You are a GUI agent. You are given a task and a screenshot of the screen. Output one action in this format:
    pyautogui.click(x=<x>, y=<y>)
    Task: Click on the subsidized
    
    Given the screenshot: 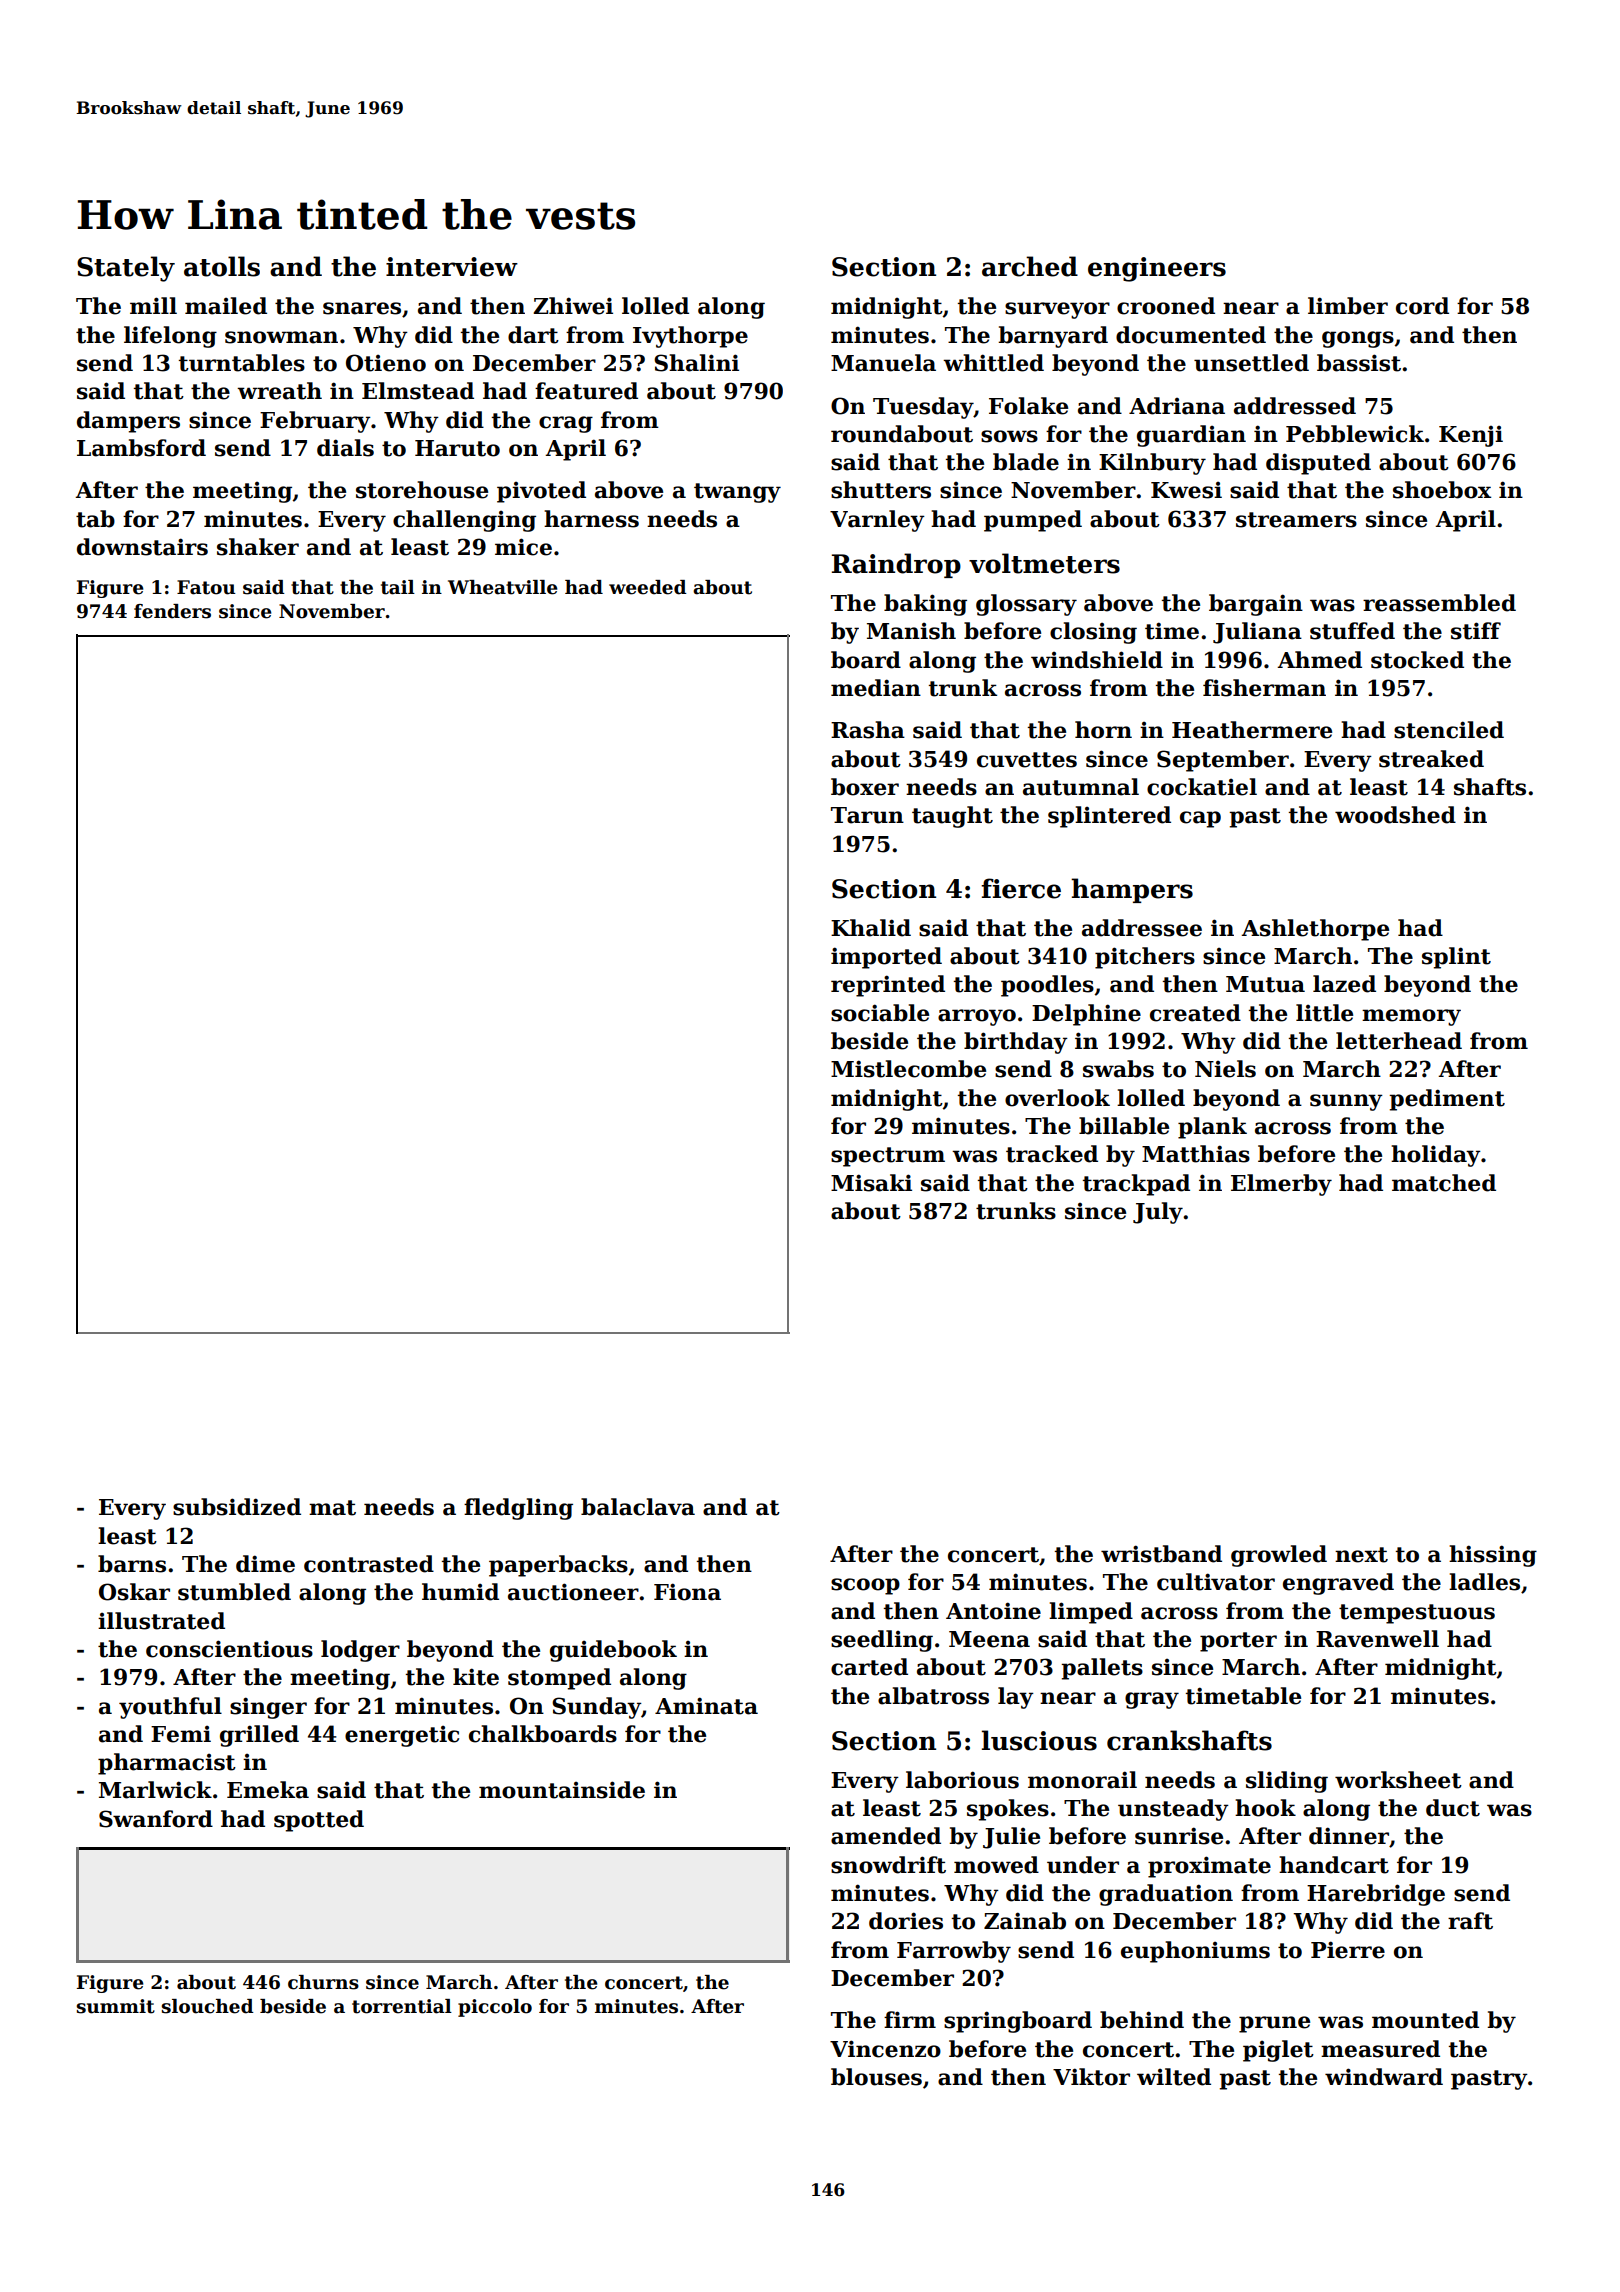 What is the action you would take?
    pyautogui.click(x=237, y=1507)
